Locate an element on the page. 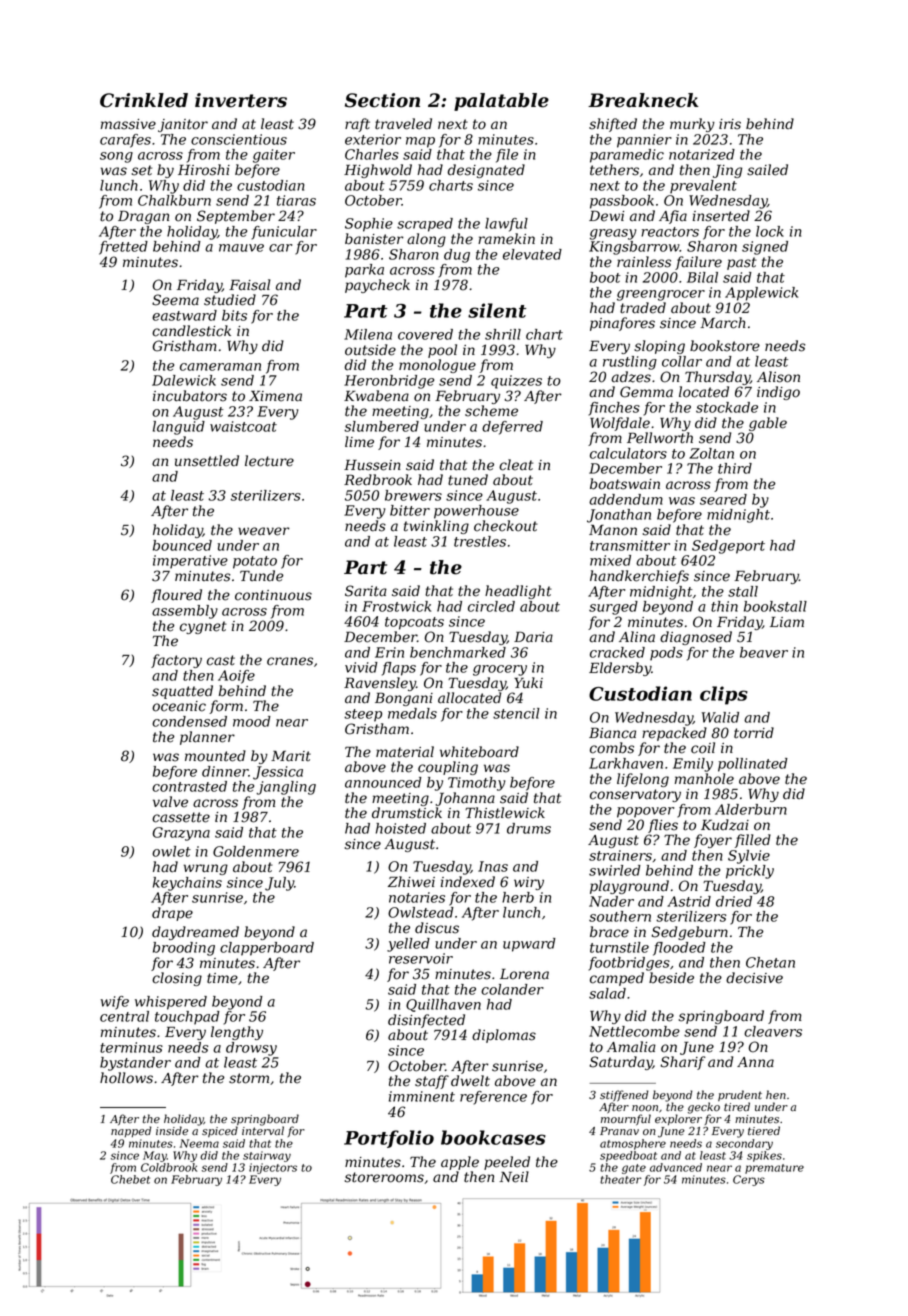  Chetan is located at coordinates (770, 962).
